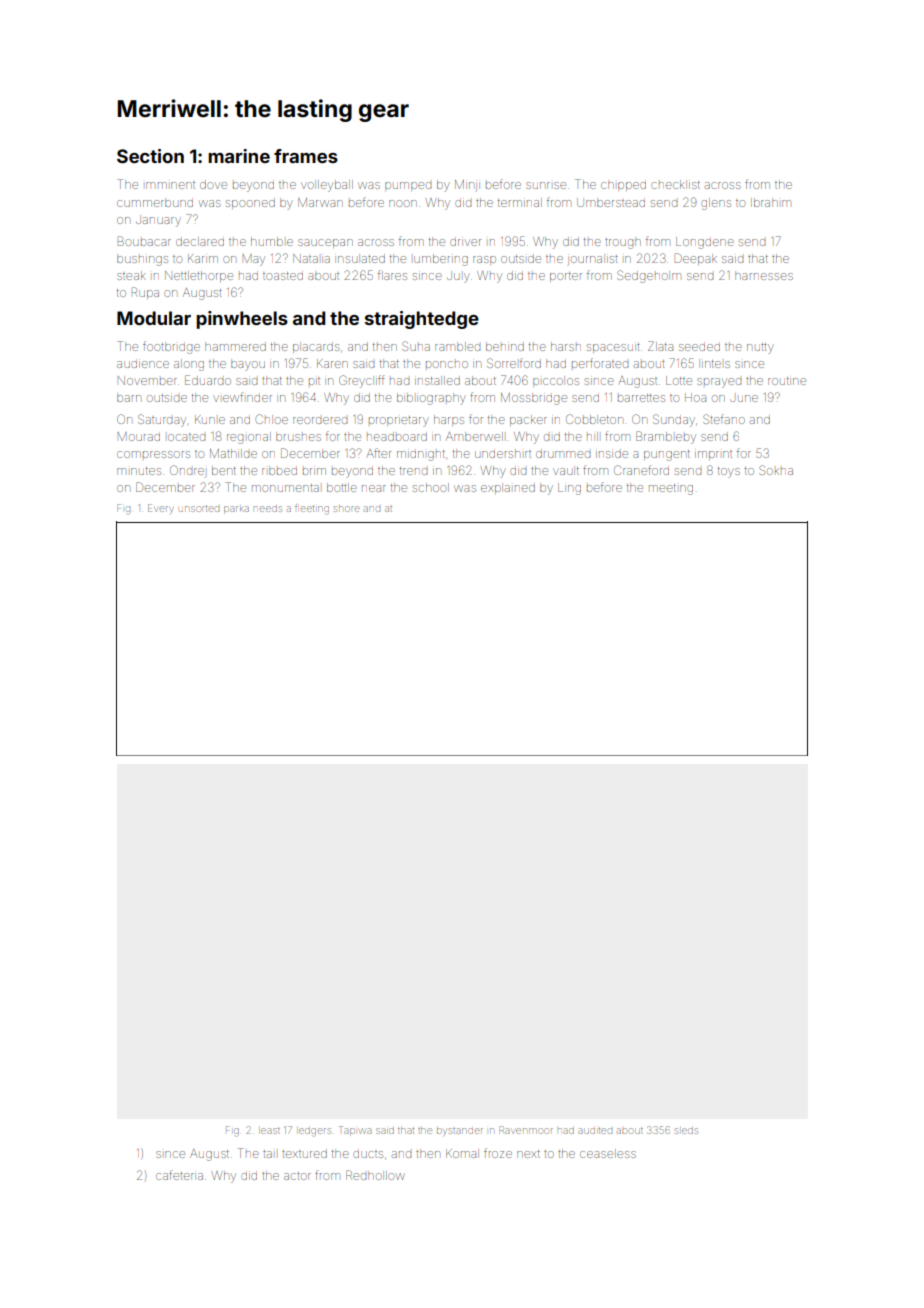 The width and height of the screenshot is (924, 1308). Describe the element at coordinates (508, 488) in the screenshot. I see `explained` at that location.
